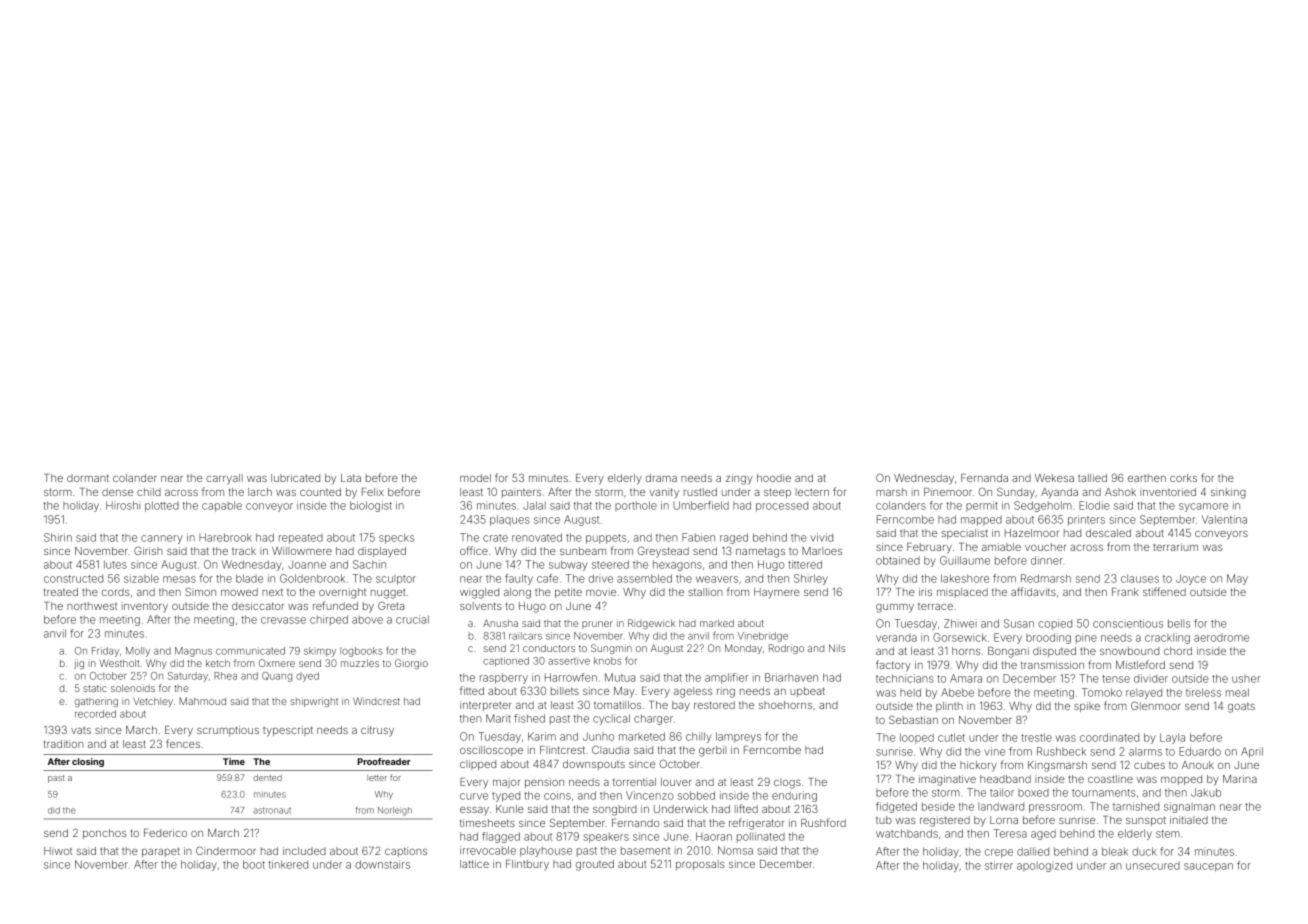 Image resolution: width=1308 pixels, height=924 pixels. Describe the element at coordinates (913, 719) in the screenshot. I see `Sebastian` at that location.
